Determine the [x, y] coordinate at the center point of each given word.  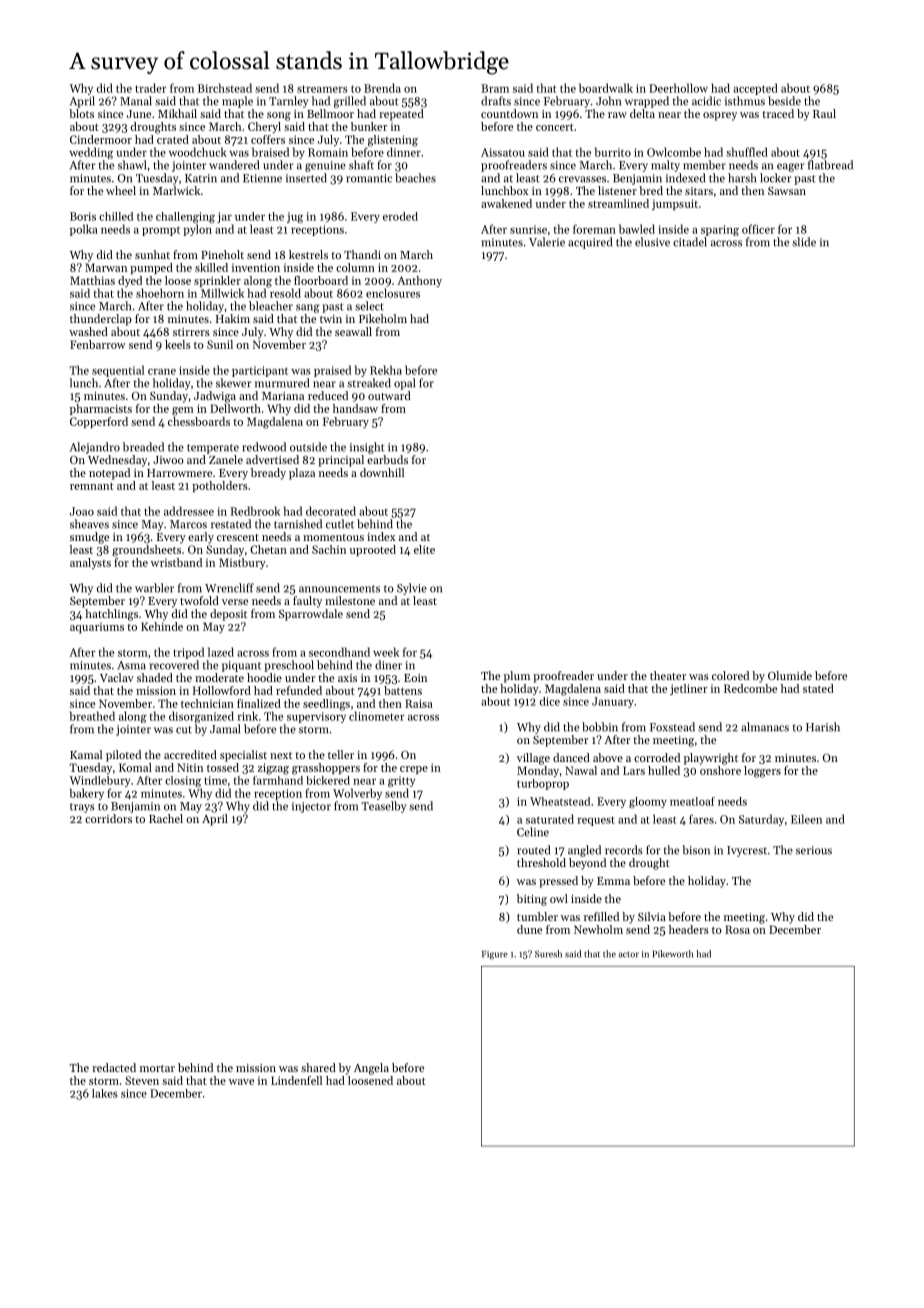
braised [270, 152]
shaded [155, 677]
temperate [213, 449]
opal [404, 384]
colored [730, 675]
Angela [371, 1069]
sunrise [528, 229]
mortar [157, 1068]
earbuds [387, 459]
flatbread [830, 165]
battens [403, 690]
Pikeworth [673, 954]
